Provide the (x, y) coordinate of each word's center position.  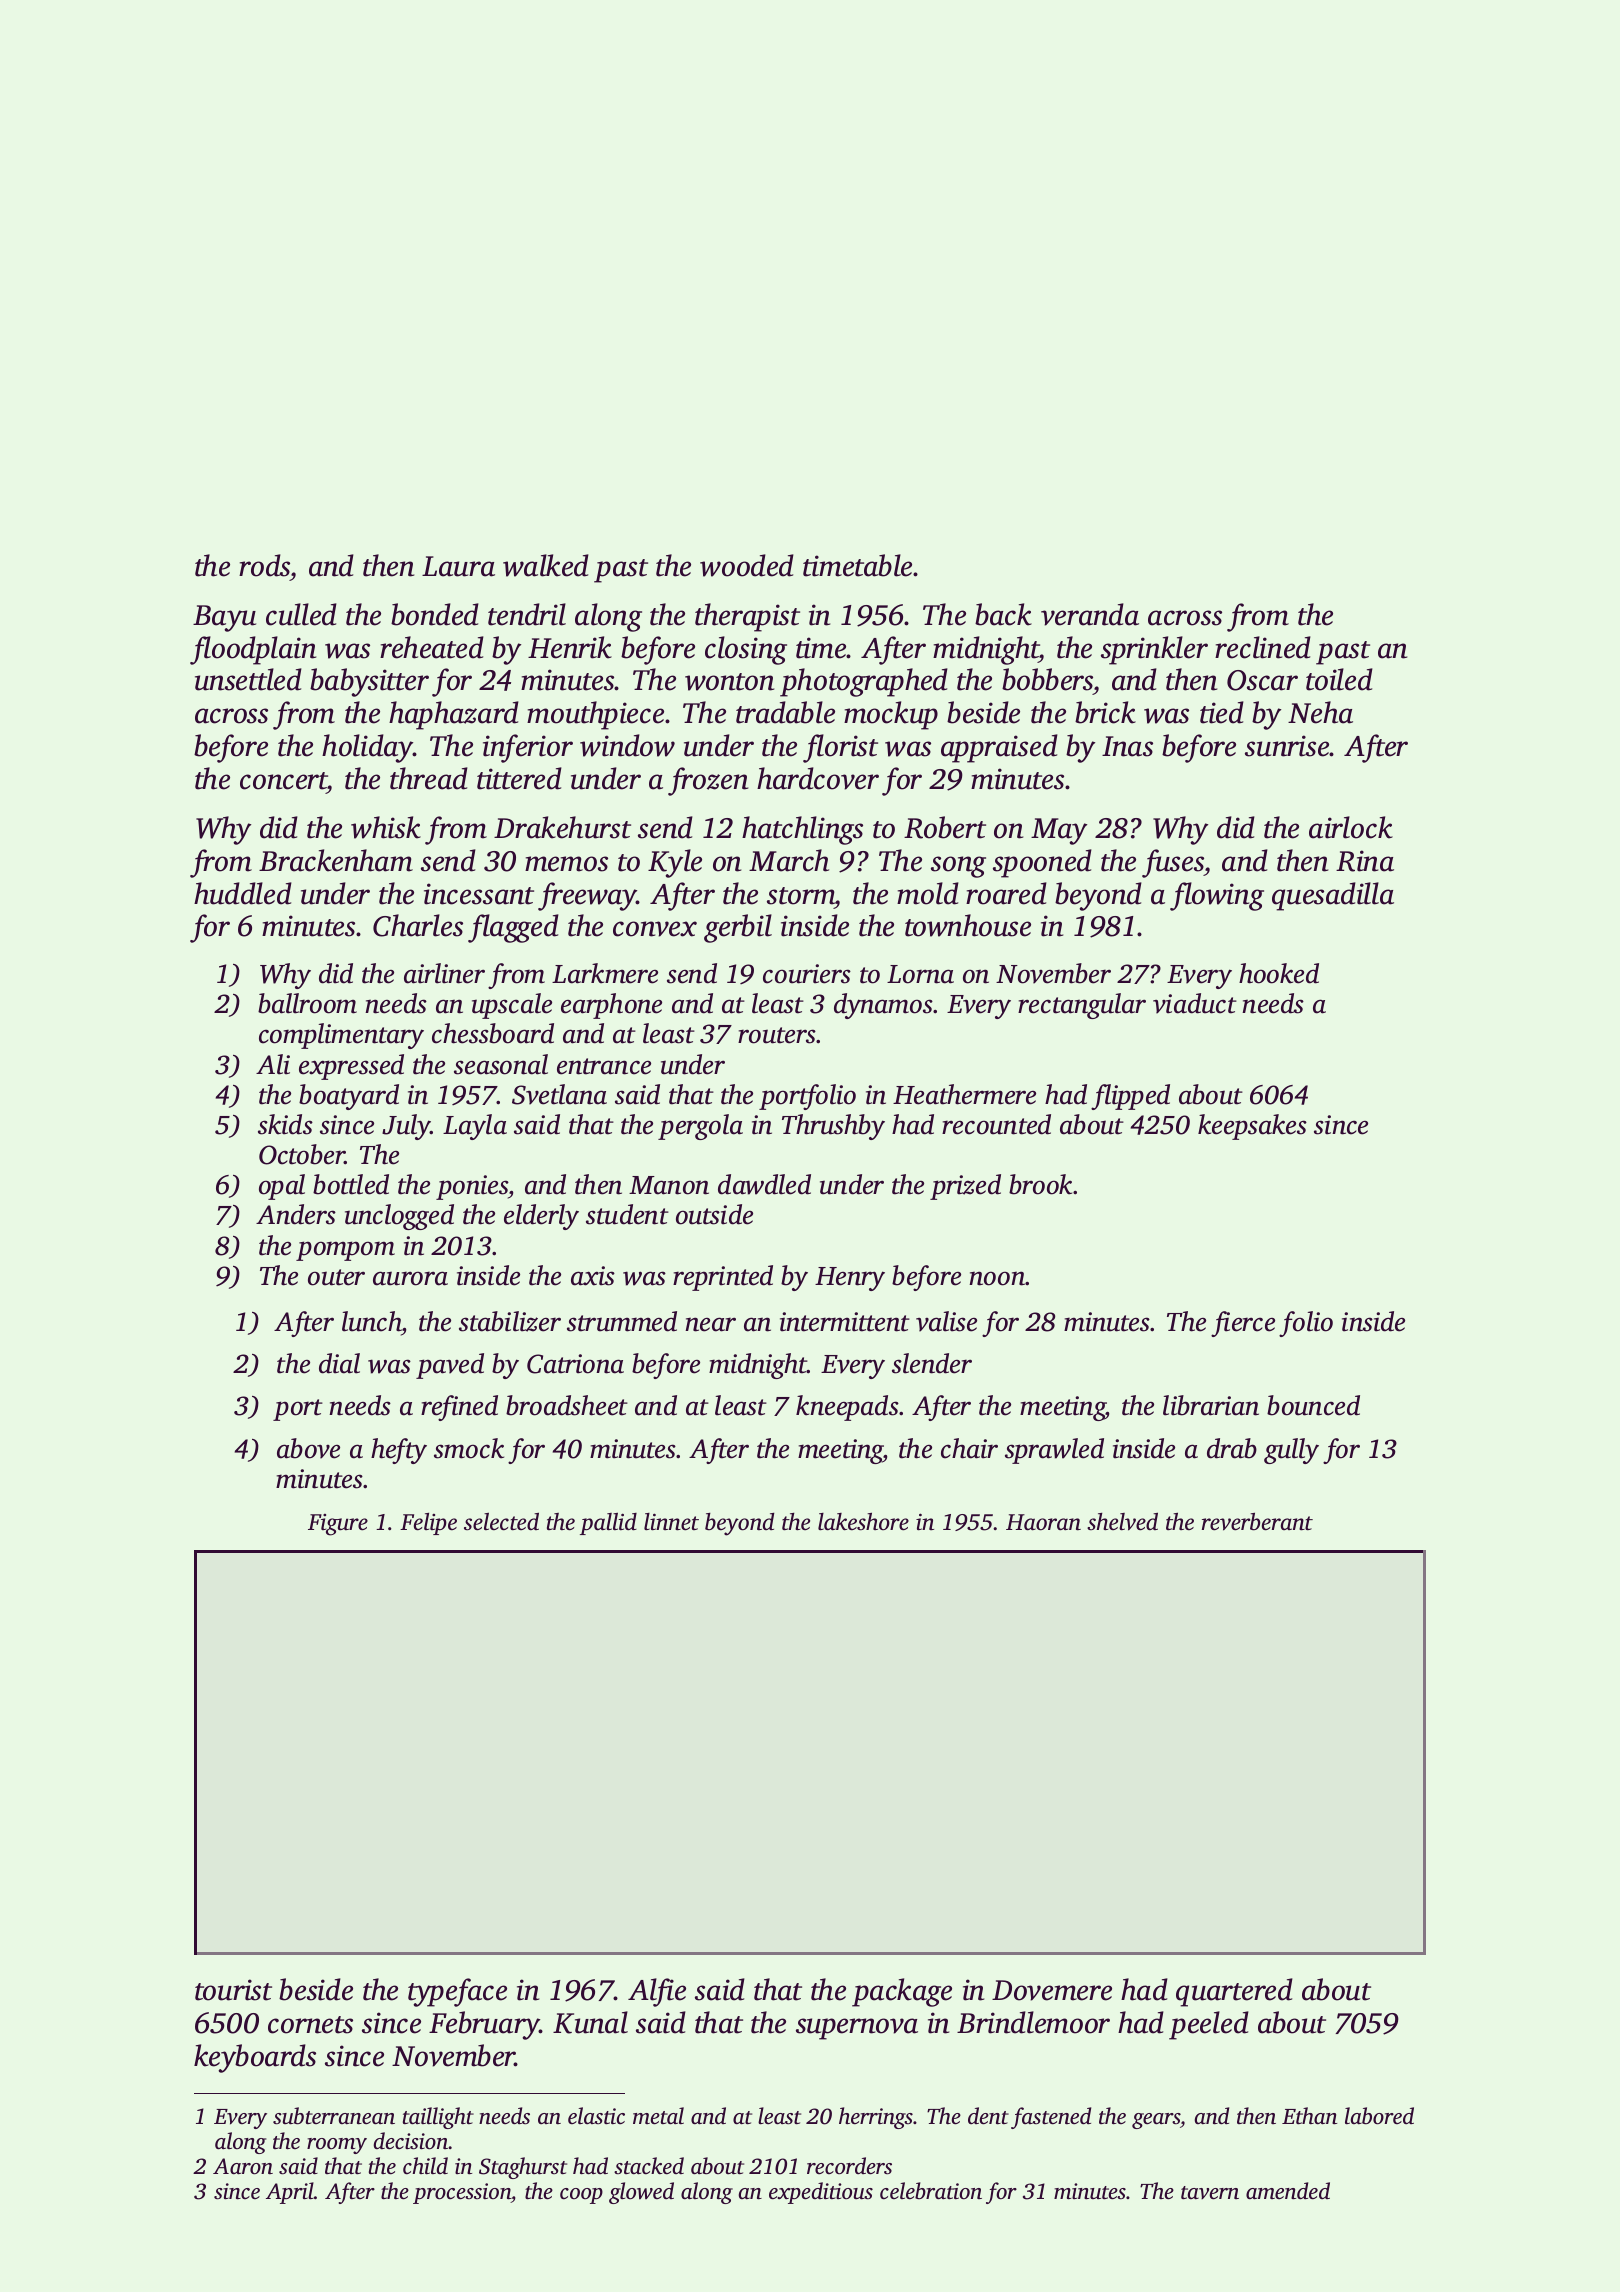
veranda (1090, 614)
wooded (747, 565)
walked (546, 565)
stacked (649, 2166)
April (290, 2193)
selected (501, 1522)
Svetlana (559, 1094)
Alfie (657, 1992)
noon (997, 1278)
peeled (1209, 2025)
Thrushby (833, 1127)
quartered (1234, 1992)
